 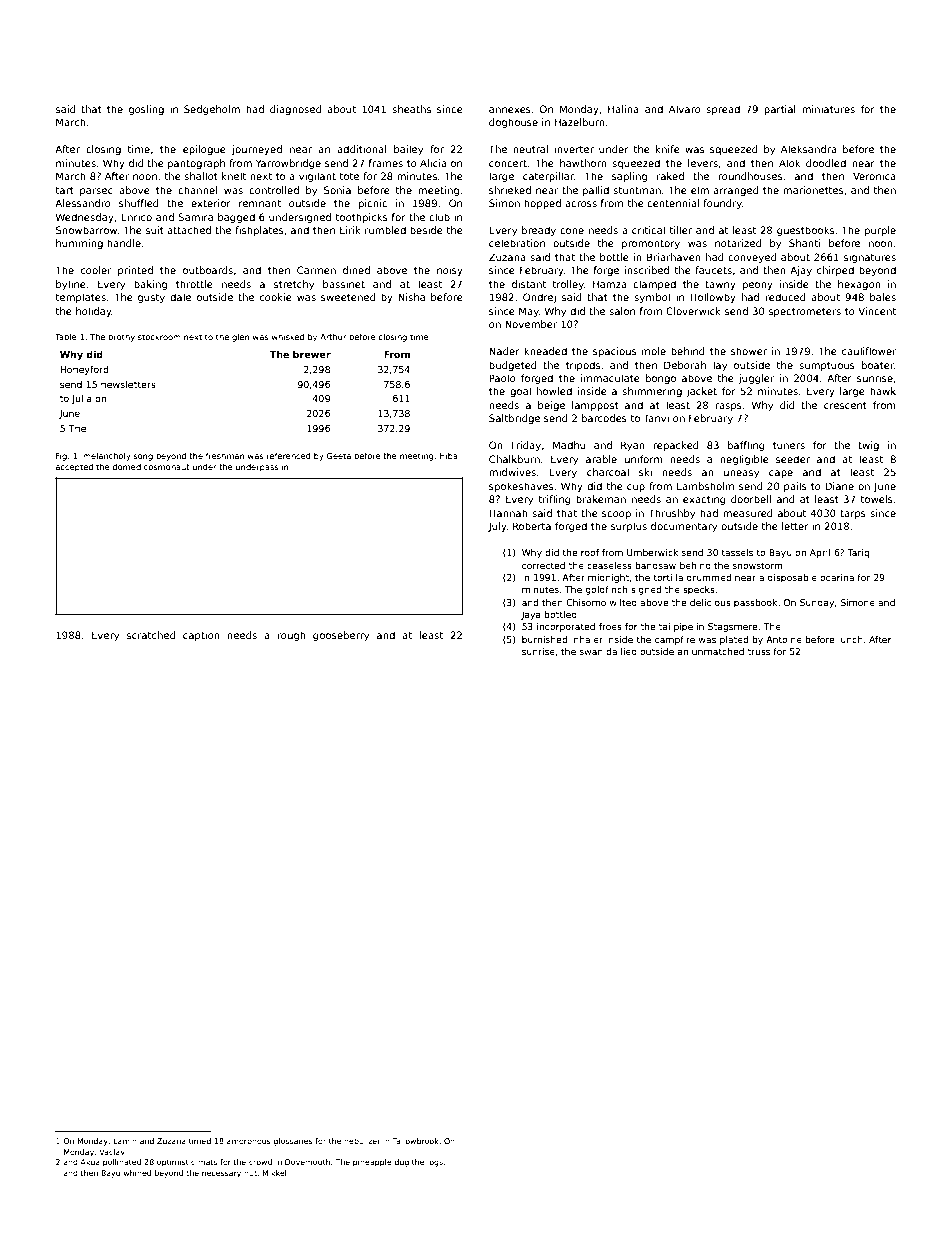 What do you see at coordinates (741, 474) in the screenshot?
I see `uneasy` at bounding box center [741, 474].
